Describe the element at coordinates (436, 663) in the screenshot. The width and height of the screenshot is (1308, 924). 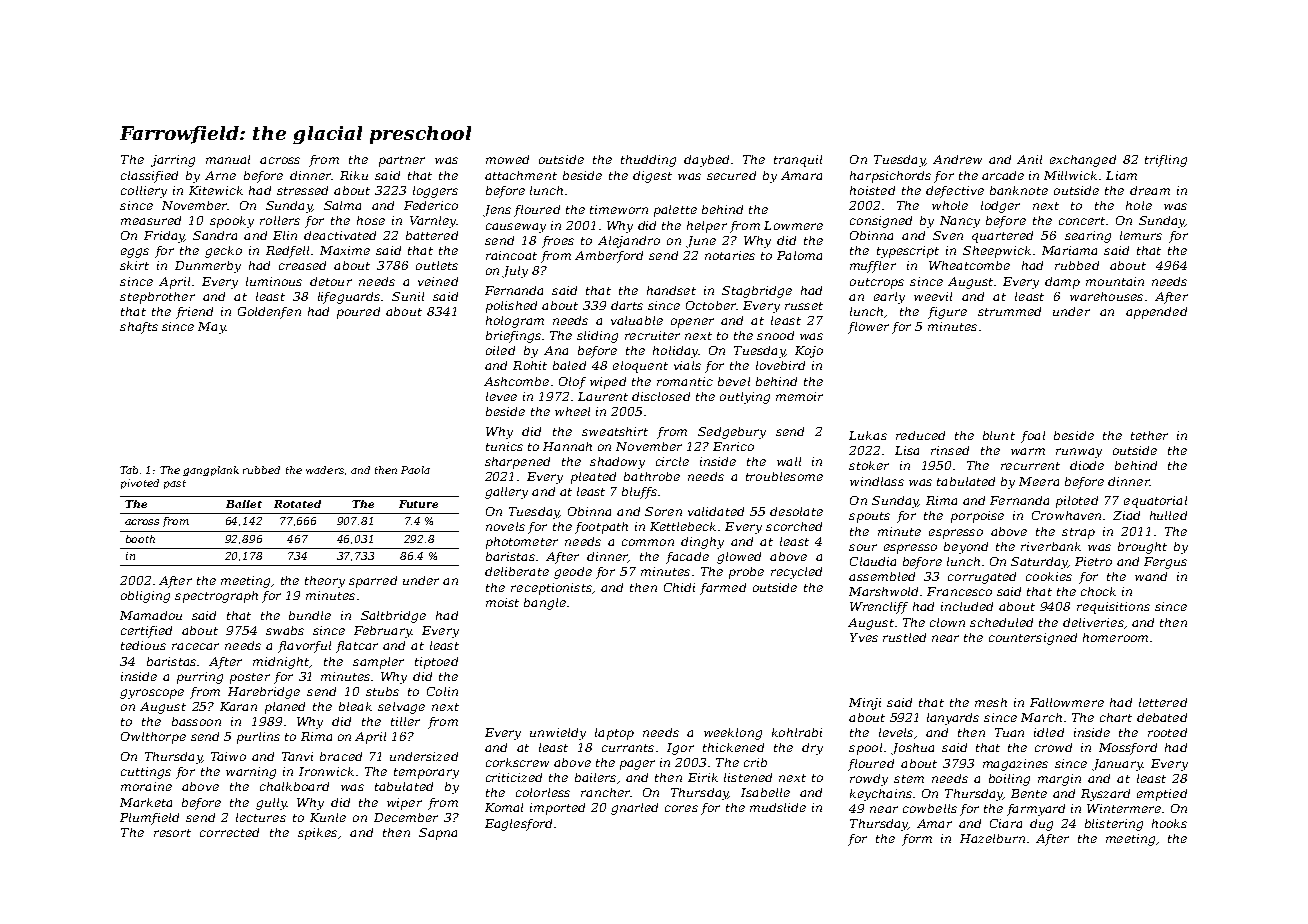
I see `tiptoed` at that location.
